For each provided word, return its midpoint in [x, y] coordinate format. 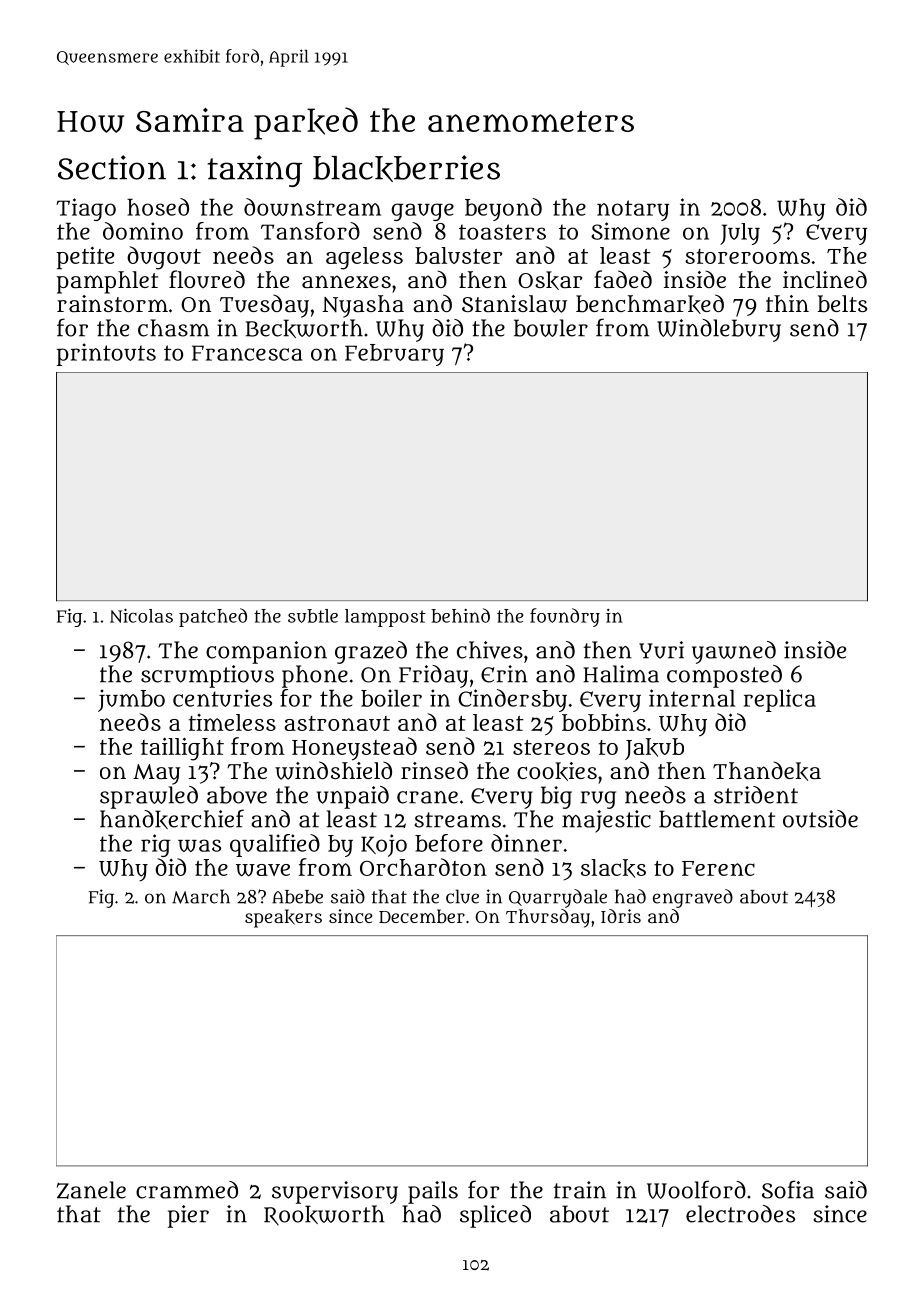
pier [188, 1216]
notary [633, 210]
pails [433, 1192]
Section [112, 167]
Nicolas [141, 616]
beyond [503, 209]
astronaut [337, 723]
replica [780, 700]
